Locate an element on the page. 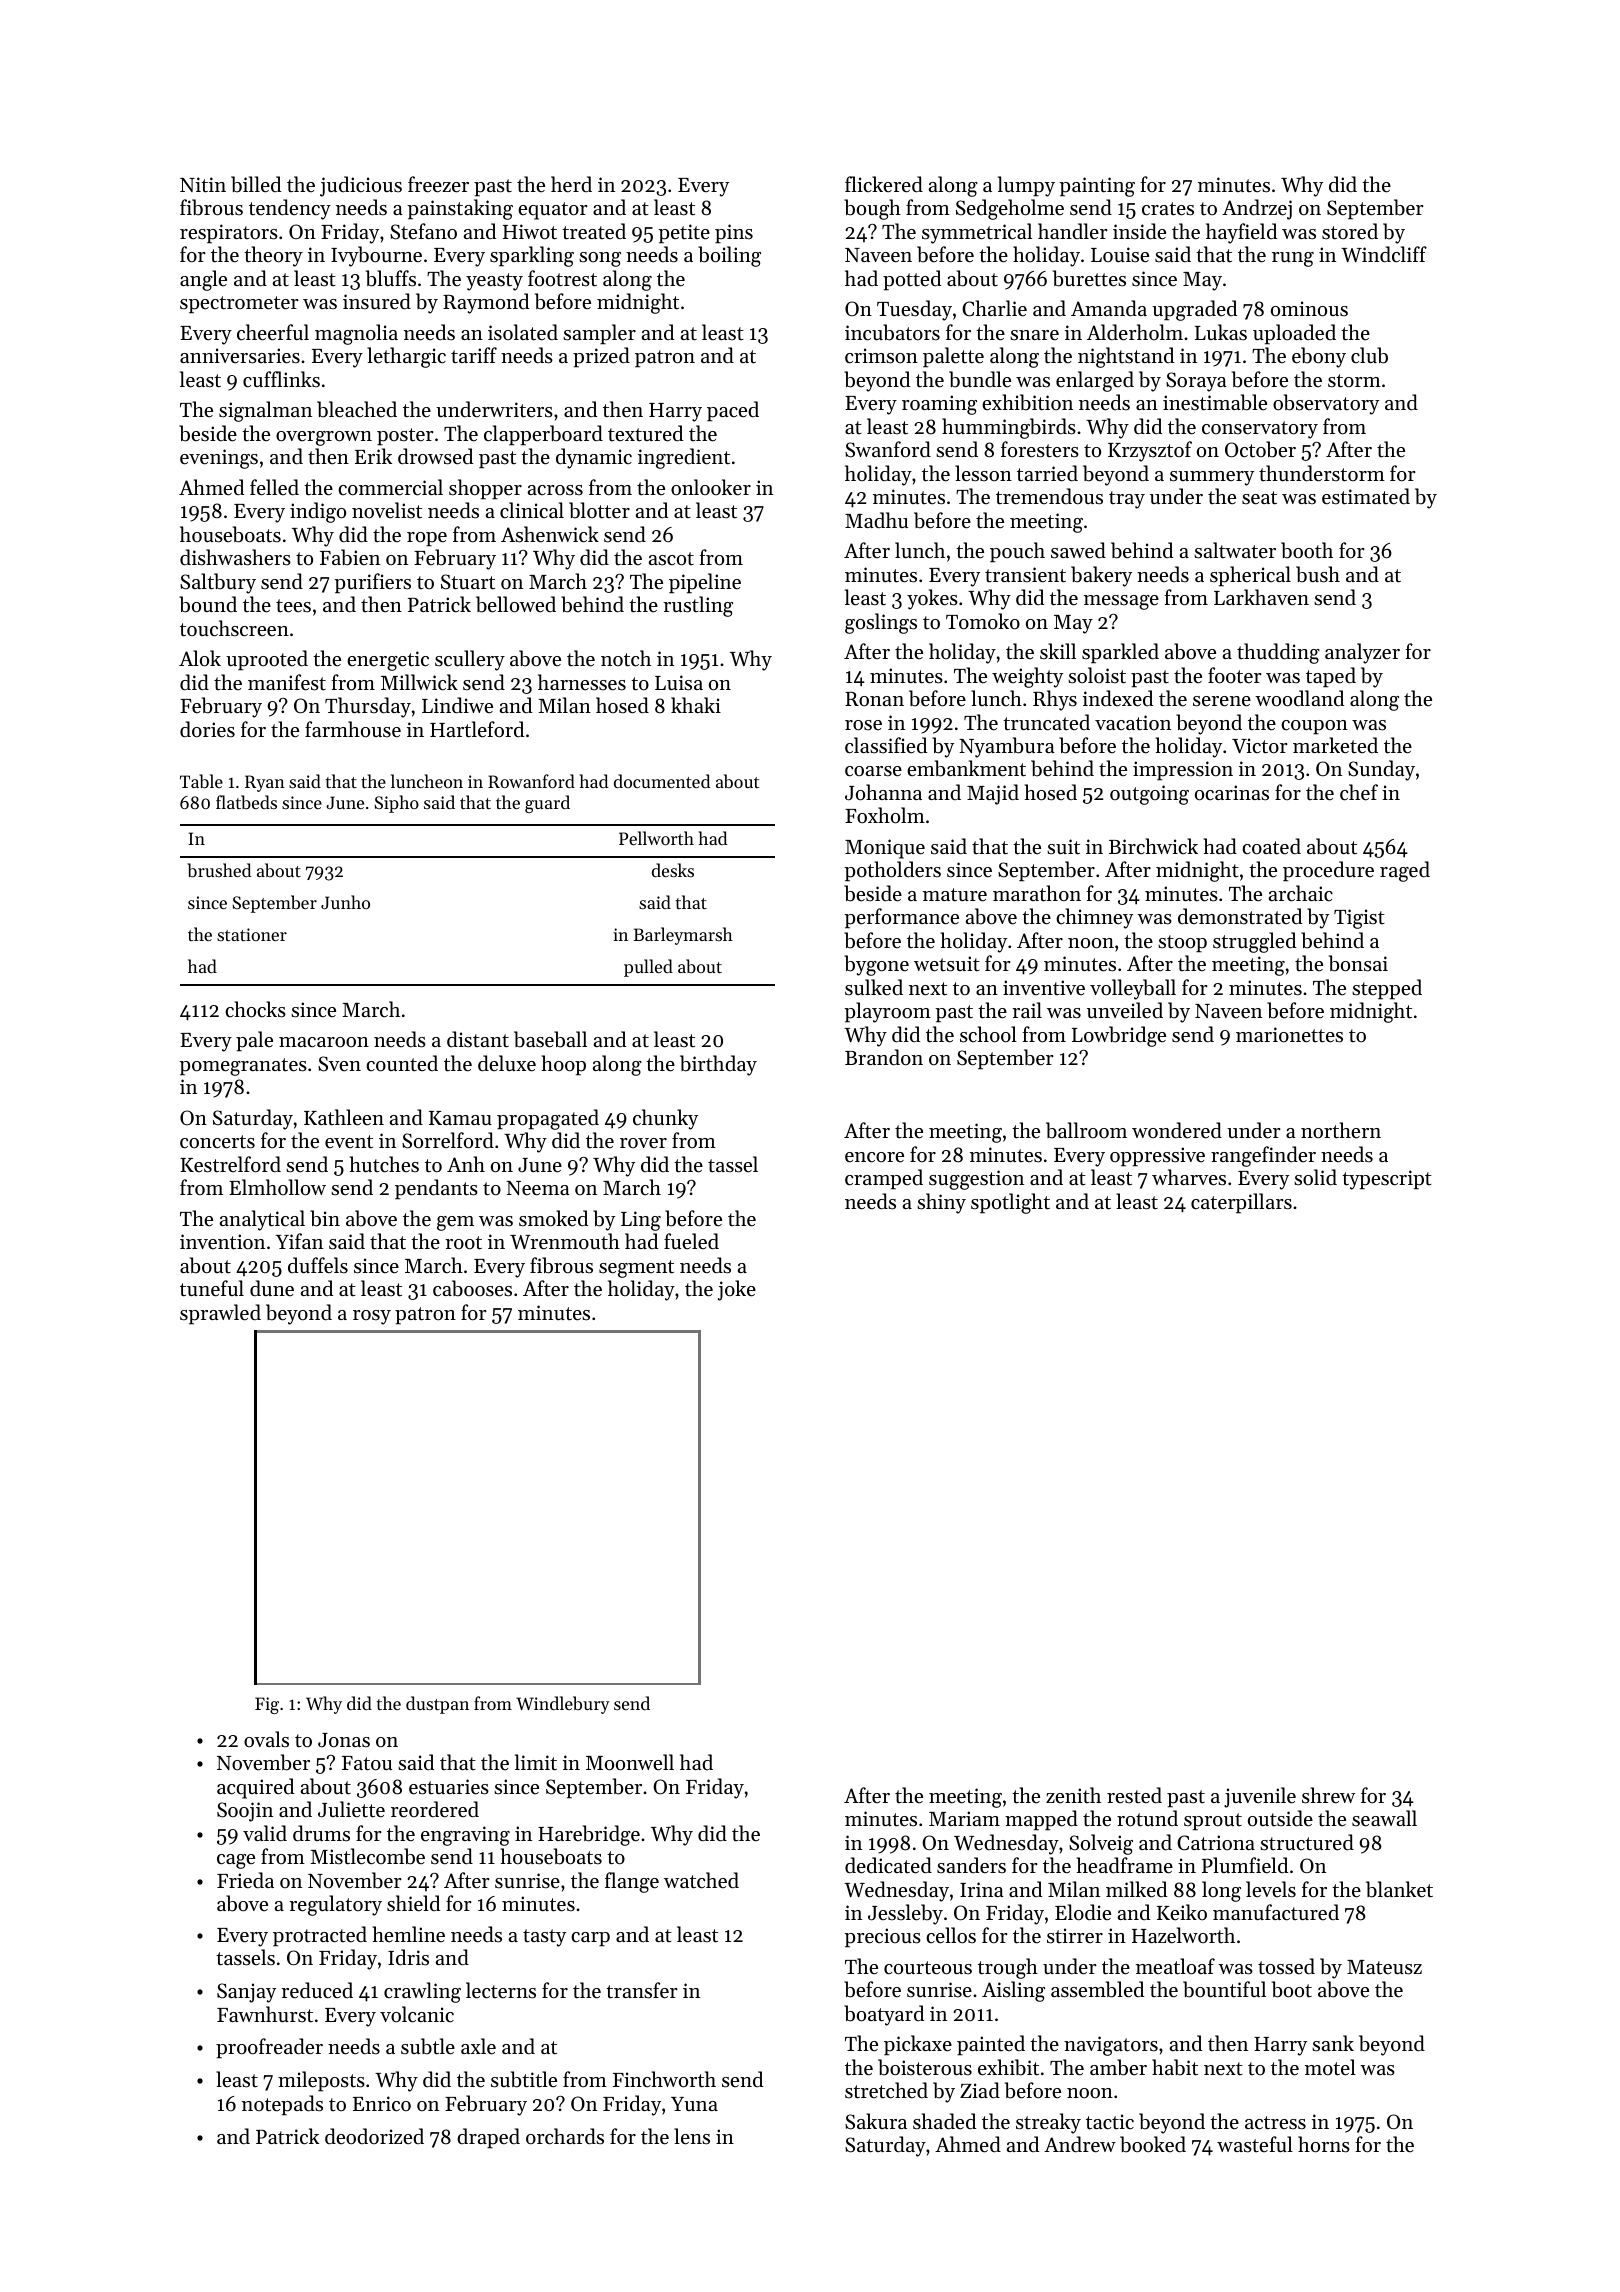  protracted is located at coordinates (320, 1936).
